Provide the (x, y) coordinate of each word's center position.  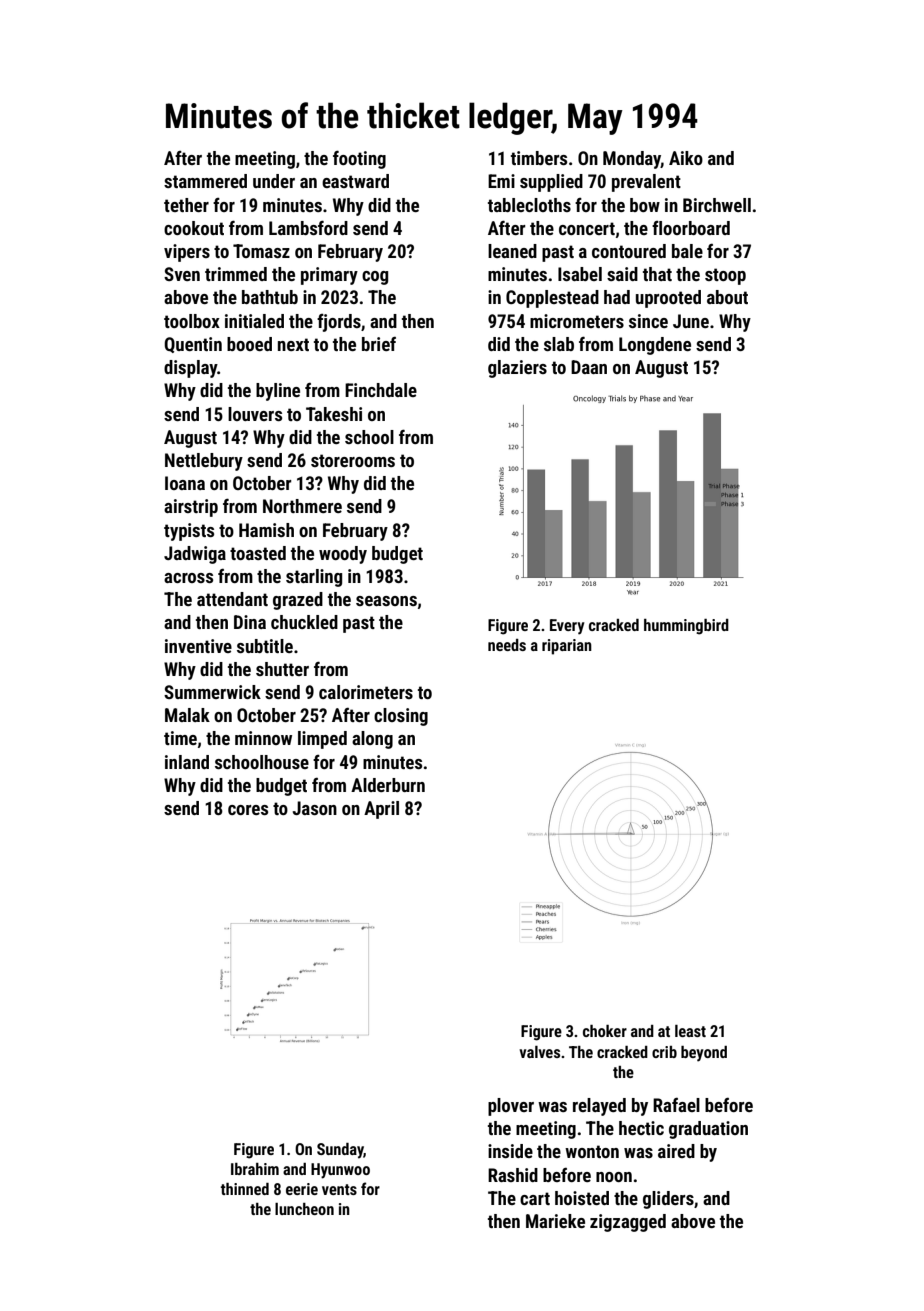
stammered (205, 181)
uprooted (668, 299)
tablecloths (529, 205)
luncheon (304, 1209)
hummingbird (686, 627)
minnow (263, 738)
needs (507, 645)
